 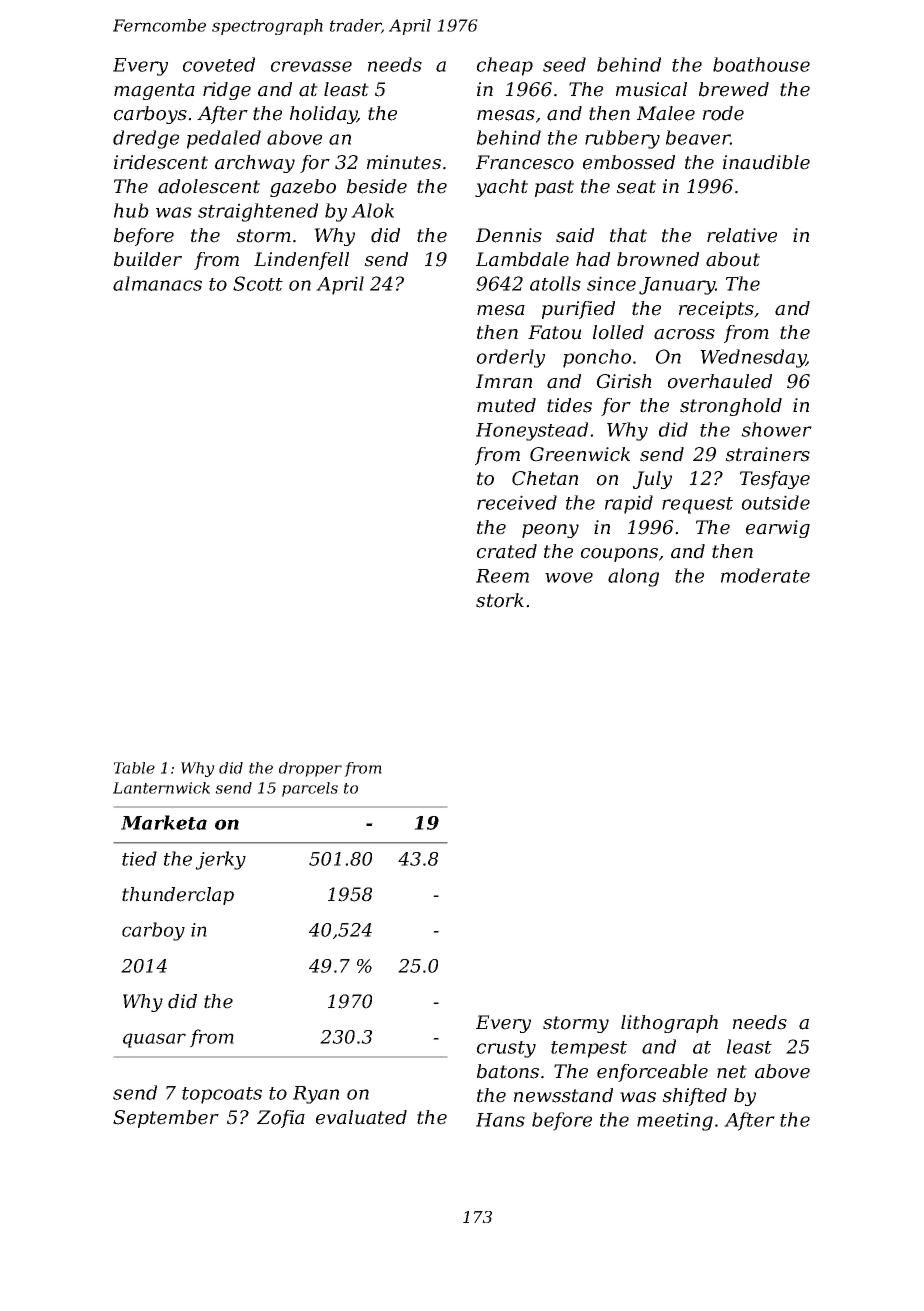 I want to click on quasar, so click(x=154, y=1040).
